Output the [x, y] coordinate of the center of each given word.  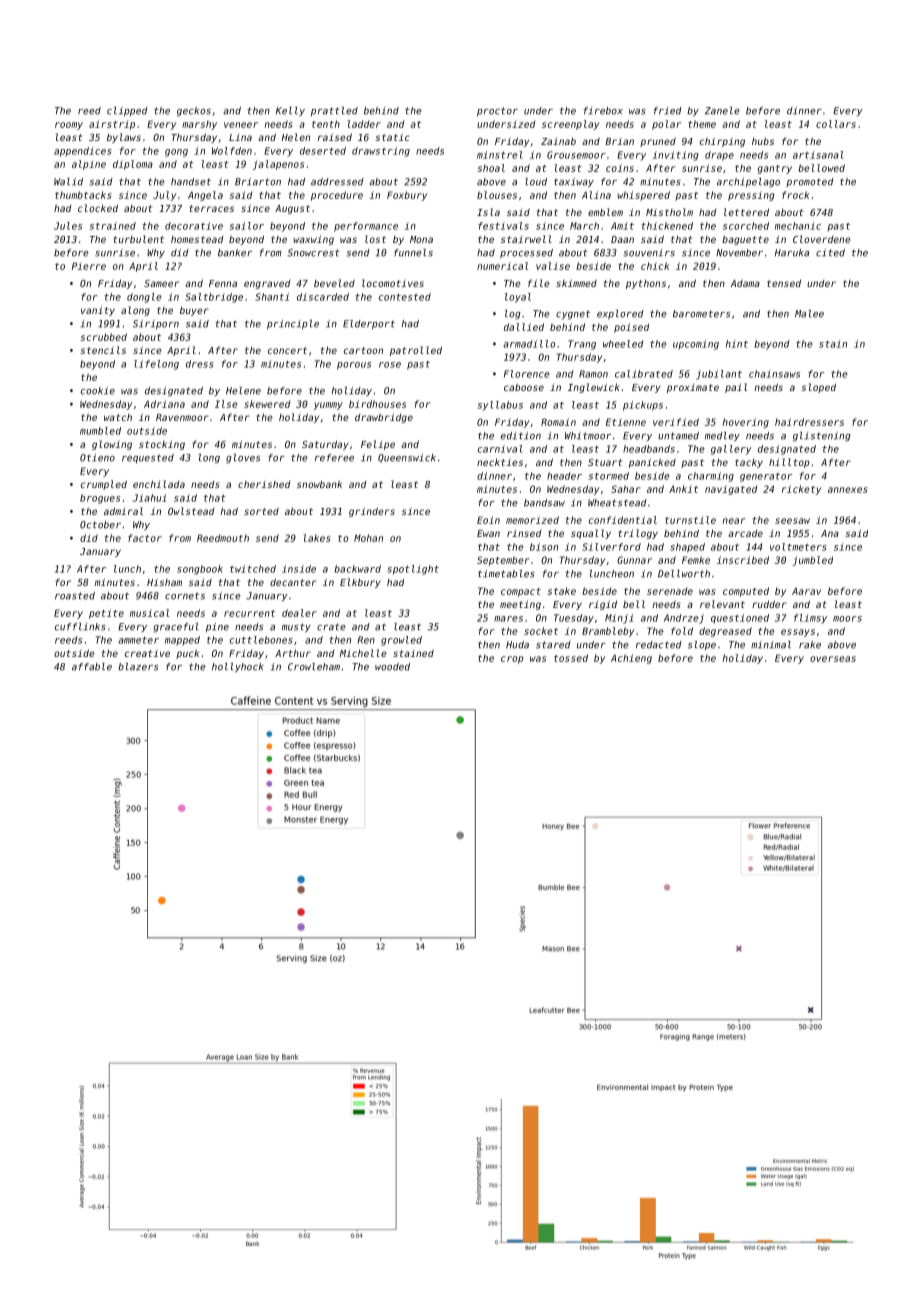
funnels [413, 253]
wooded [392, 667]
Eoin [488, 520]
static [392, 137]
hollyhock [238, 667]
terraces [211, 208]
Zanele [722, 111]
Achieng [631, 659]
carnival [500, 449]
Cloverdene [822, 239]
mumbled [100, 431]
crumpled [104, 485]
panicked [652, 463]
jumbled [812, 561]
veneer [241, 125]
